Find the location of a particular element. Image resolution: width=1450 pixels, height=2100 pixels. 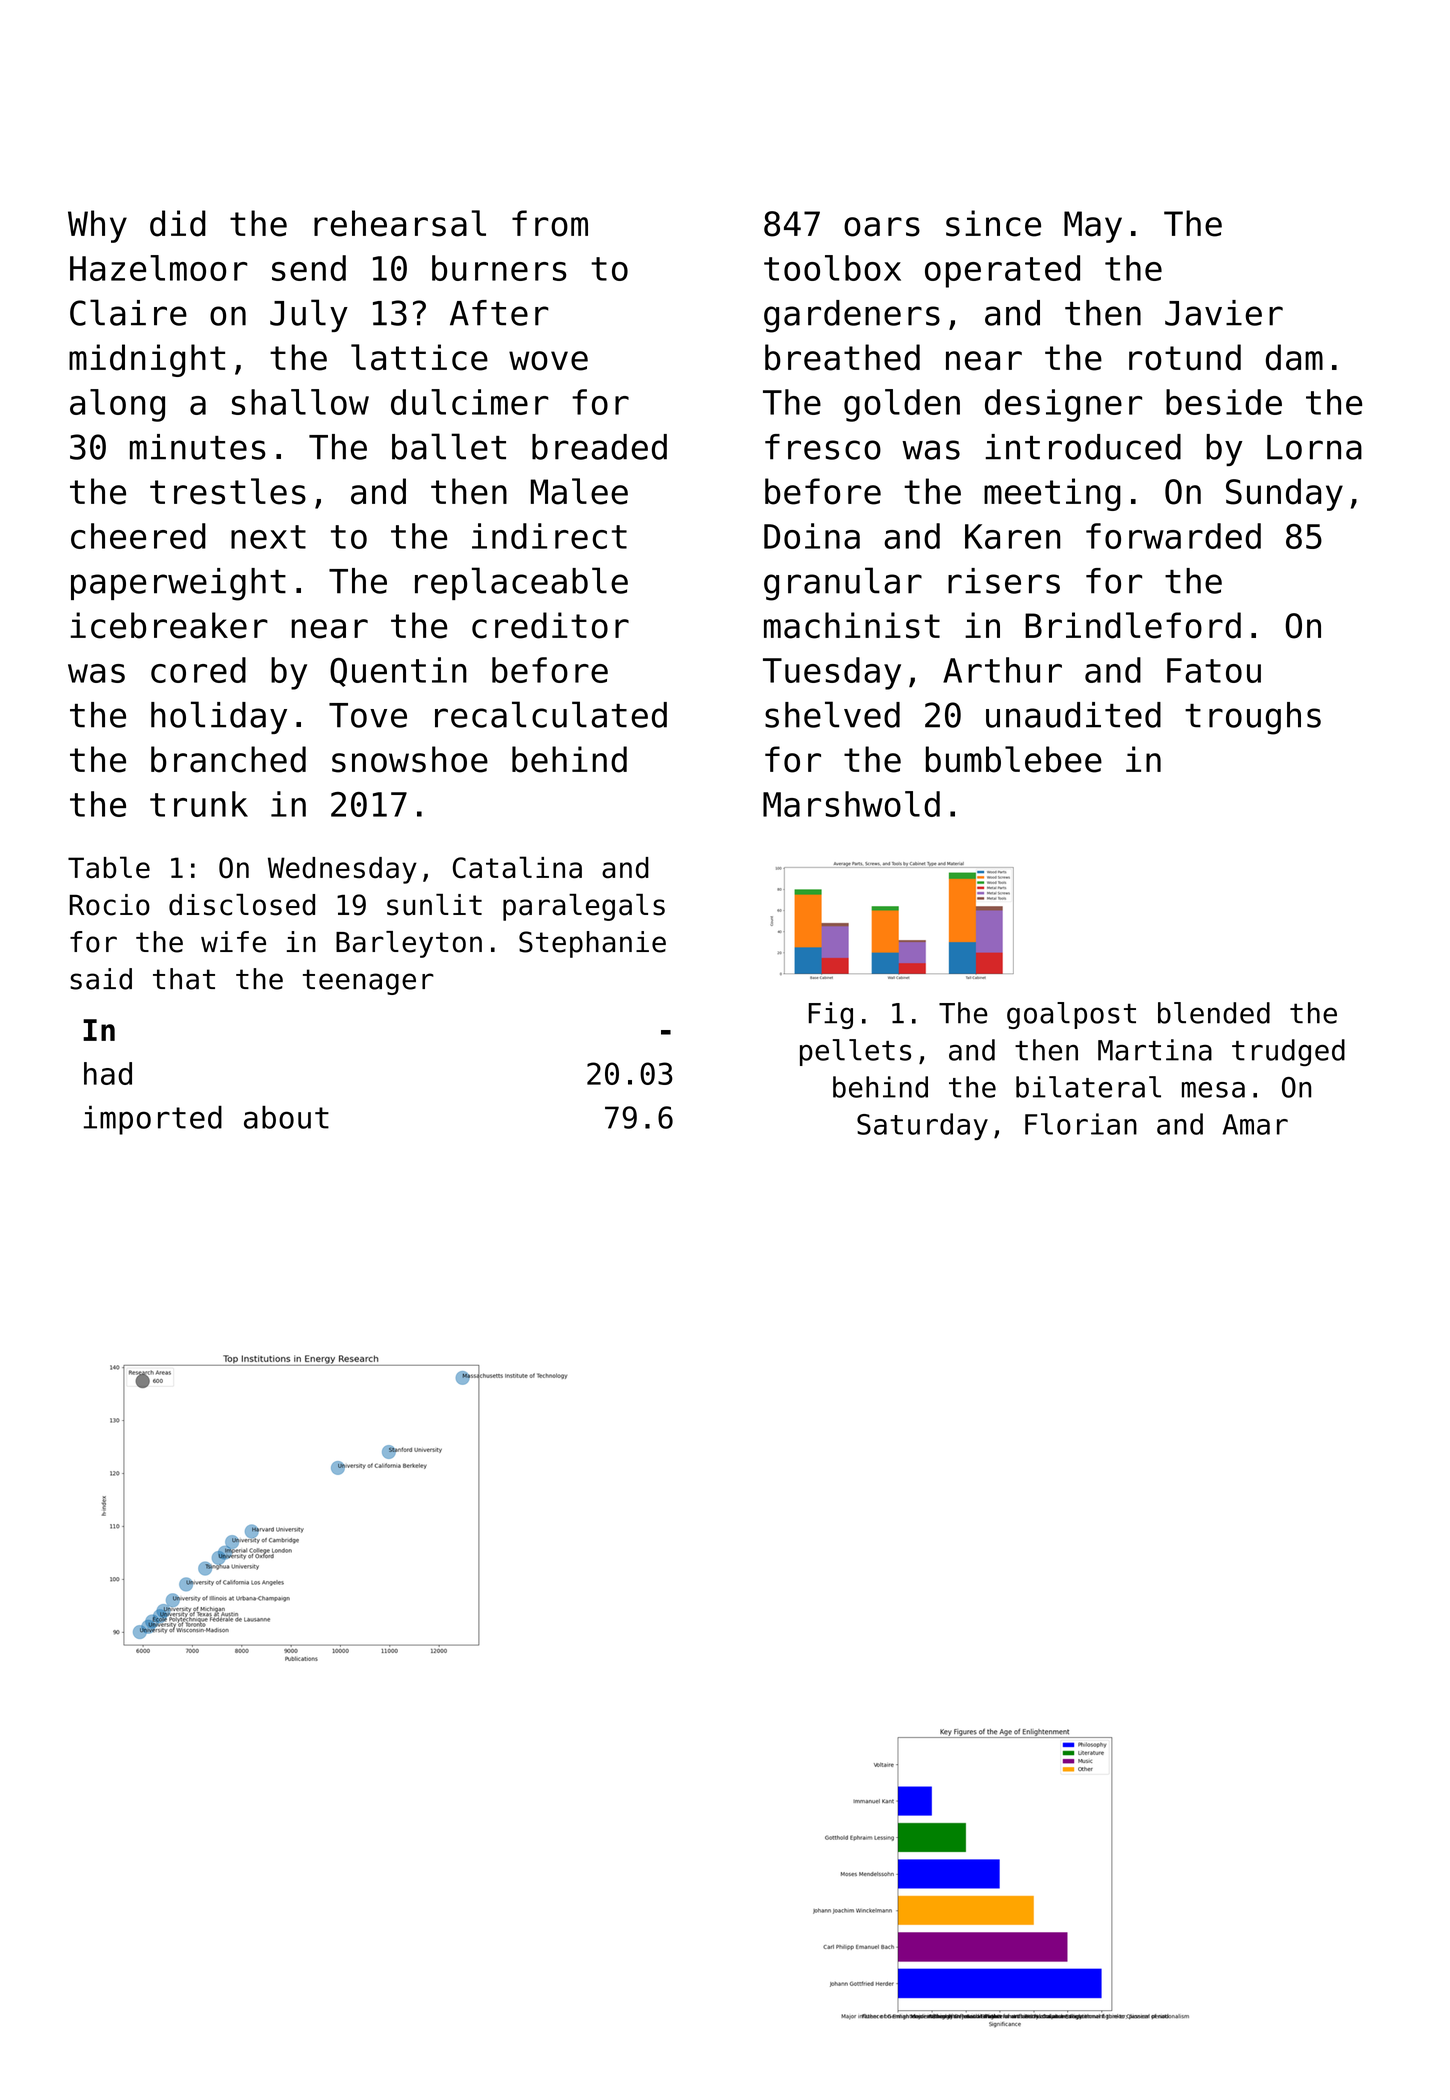

did is located at coordinates (178, 223).
